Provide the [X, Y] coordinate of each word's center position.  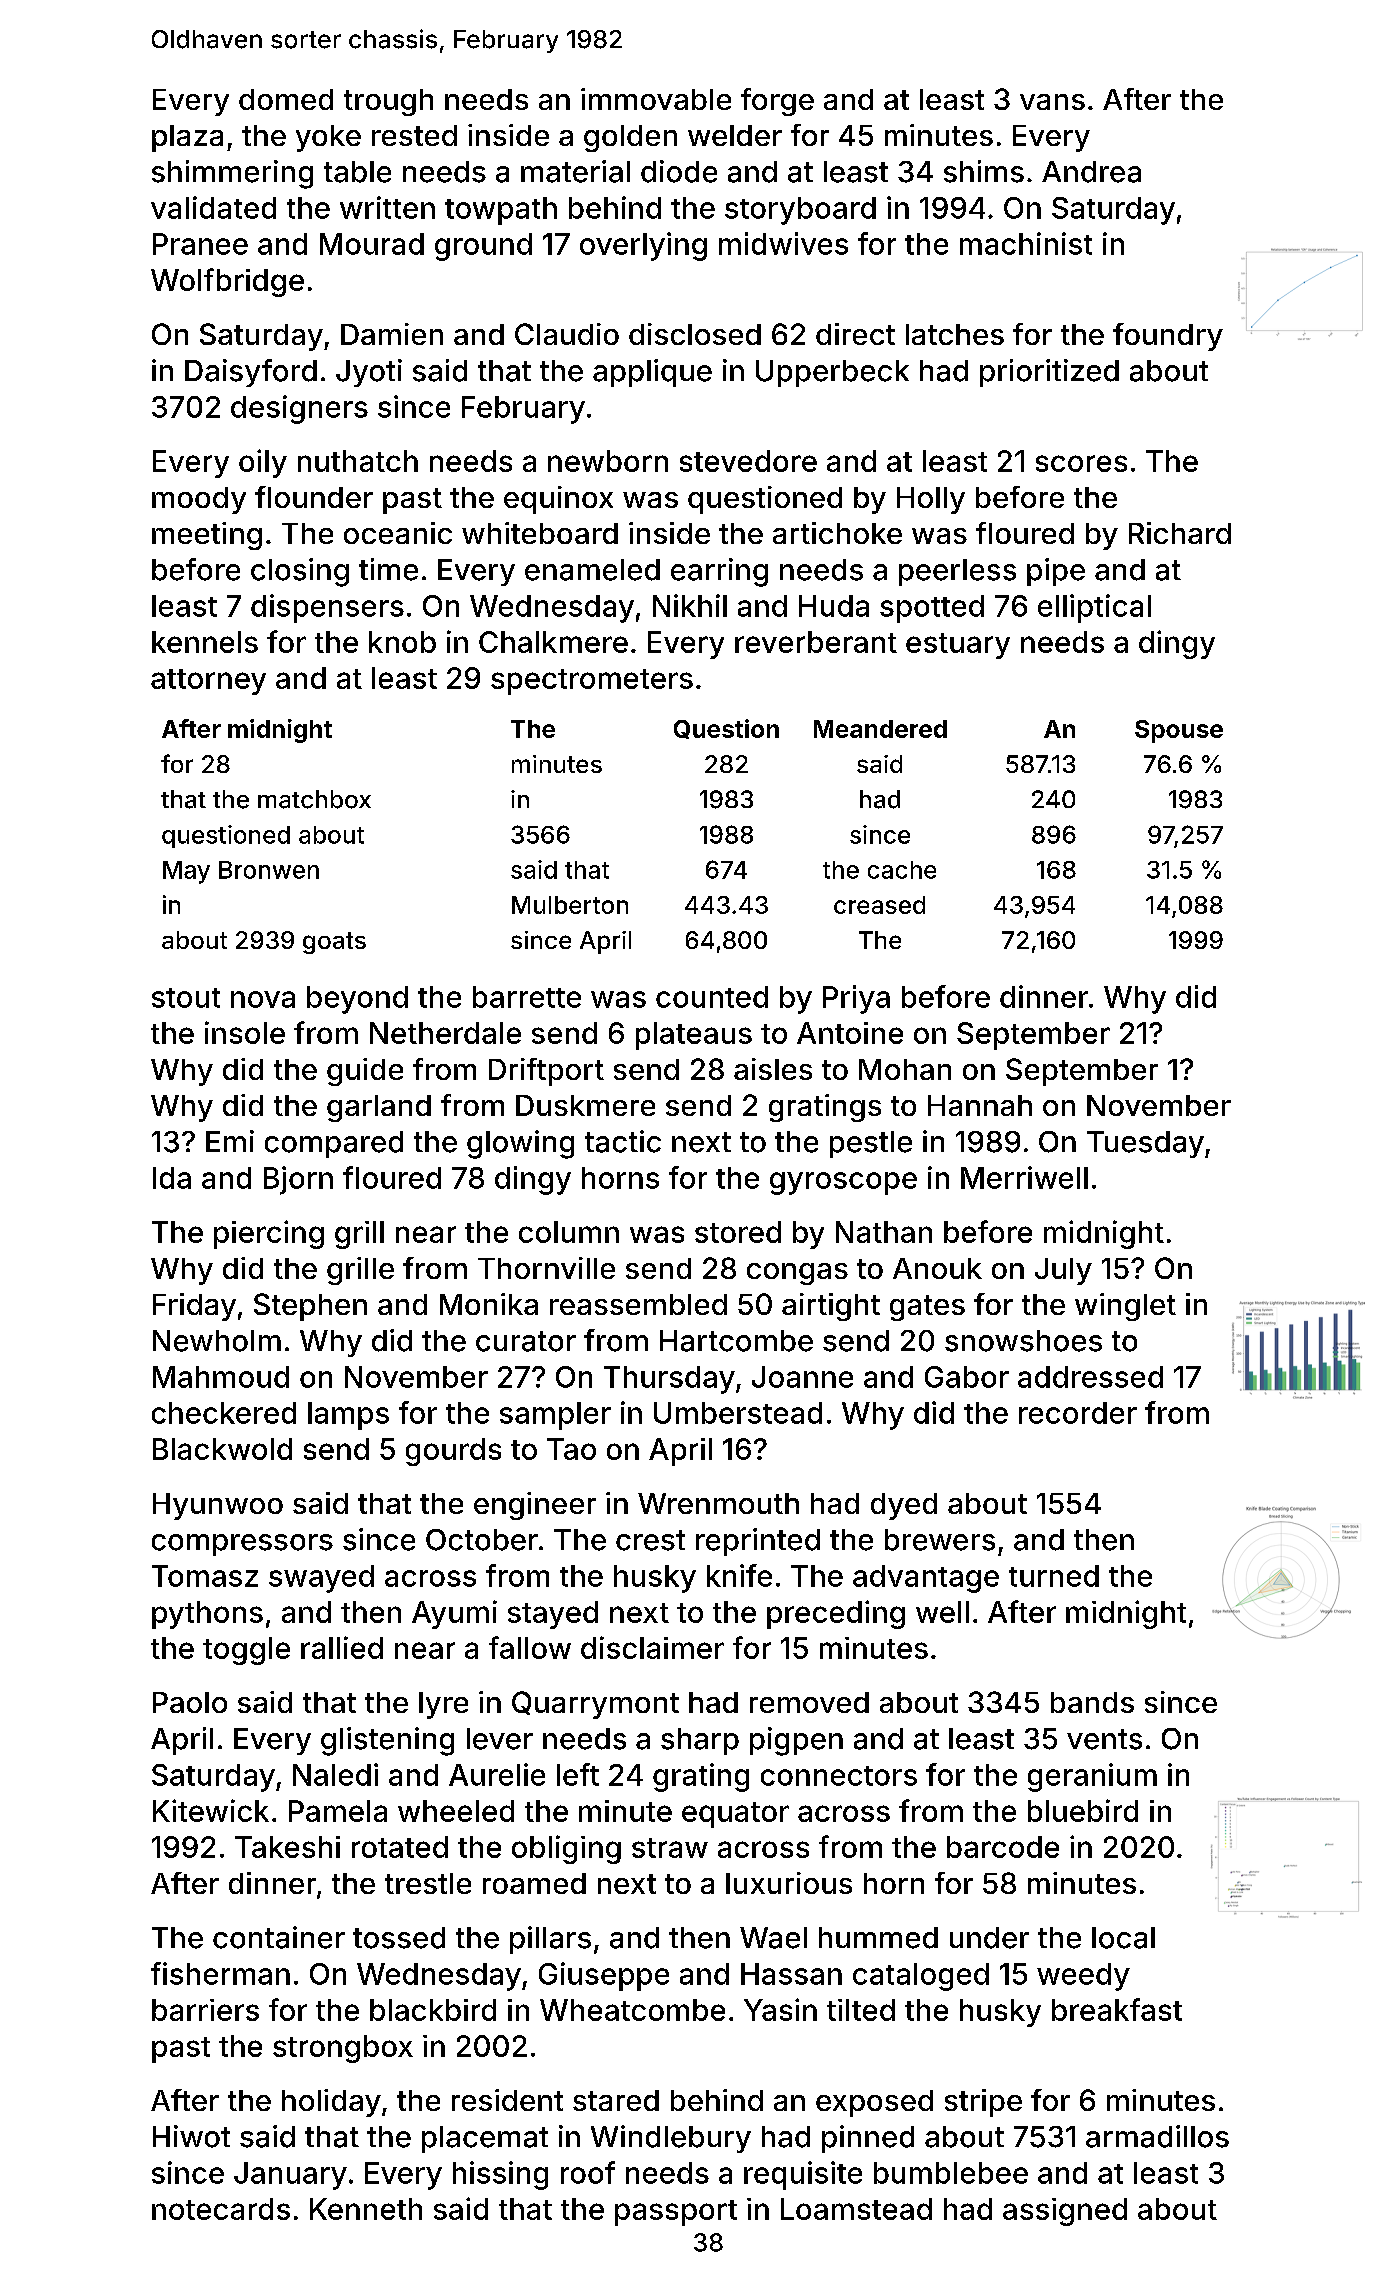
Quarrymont [595, 1705]
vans [1052, 102]
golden [630, 138]
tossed [399, 1938]
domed [286, 99]
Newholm [217, 1341]
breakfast [1117, 2009]
